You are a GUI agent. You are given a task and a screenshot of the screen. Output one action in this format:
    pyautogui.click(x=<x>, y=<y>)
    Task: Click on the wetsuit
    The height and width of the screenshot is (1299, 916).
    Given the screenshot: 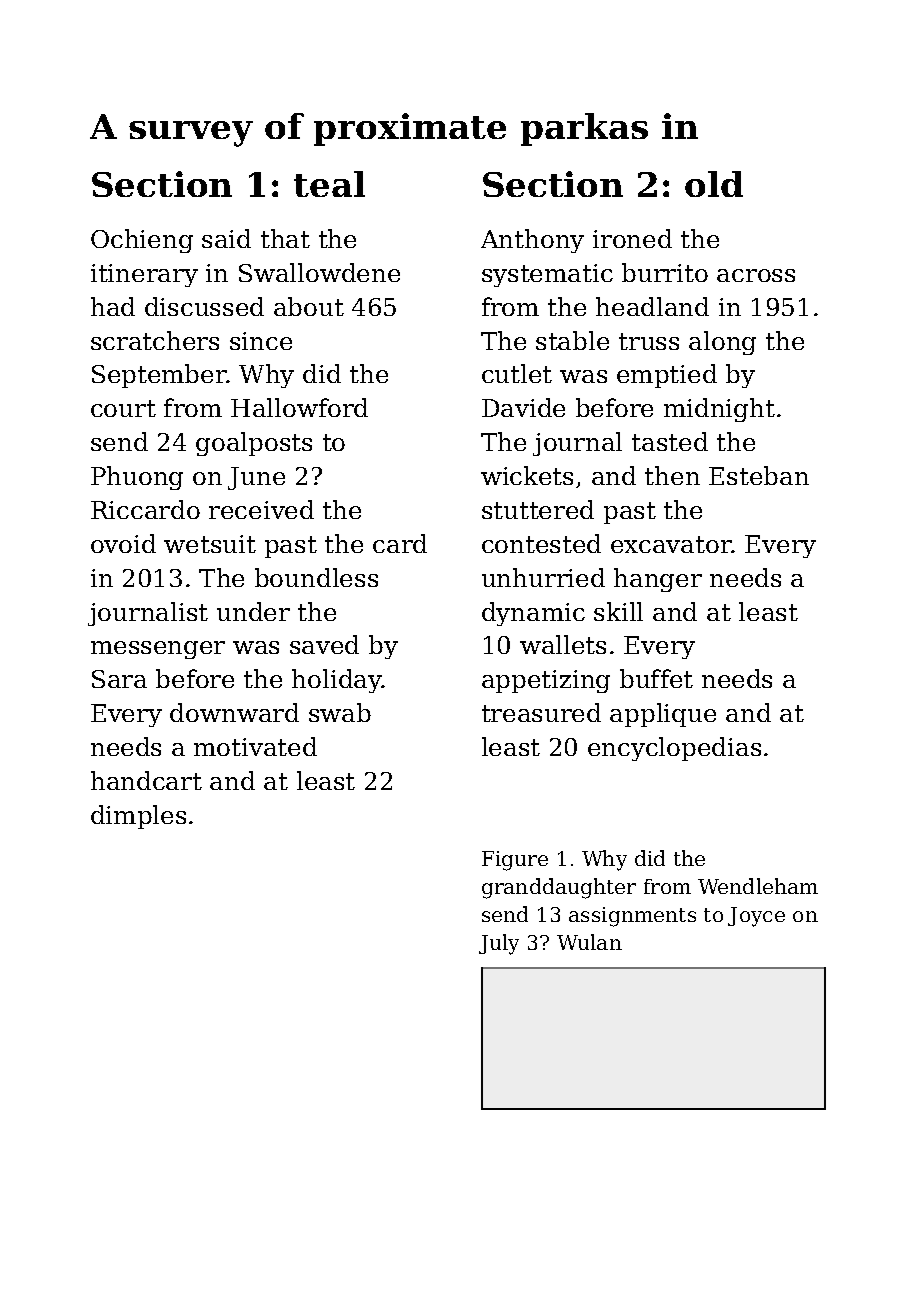 What is the action you would take?
    pyautogui.click(x=210, y=544)
